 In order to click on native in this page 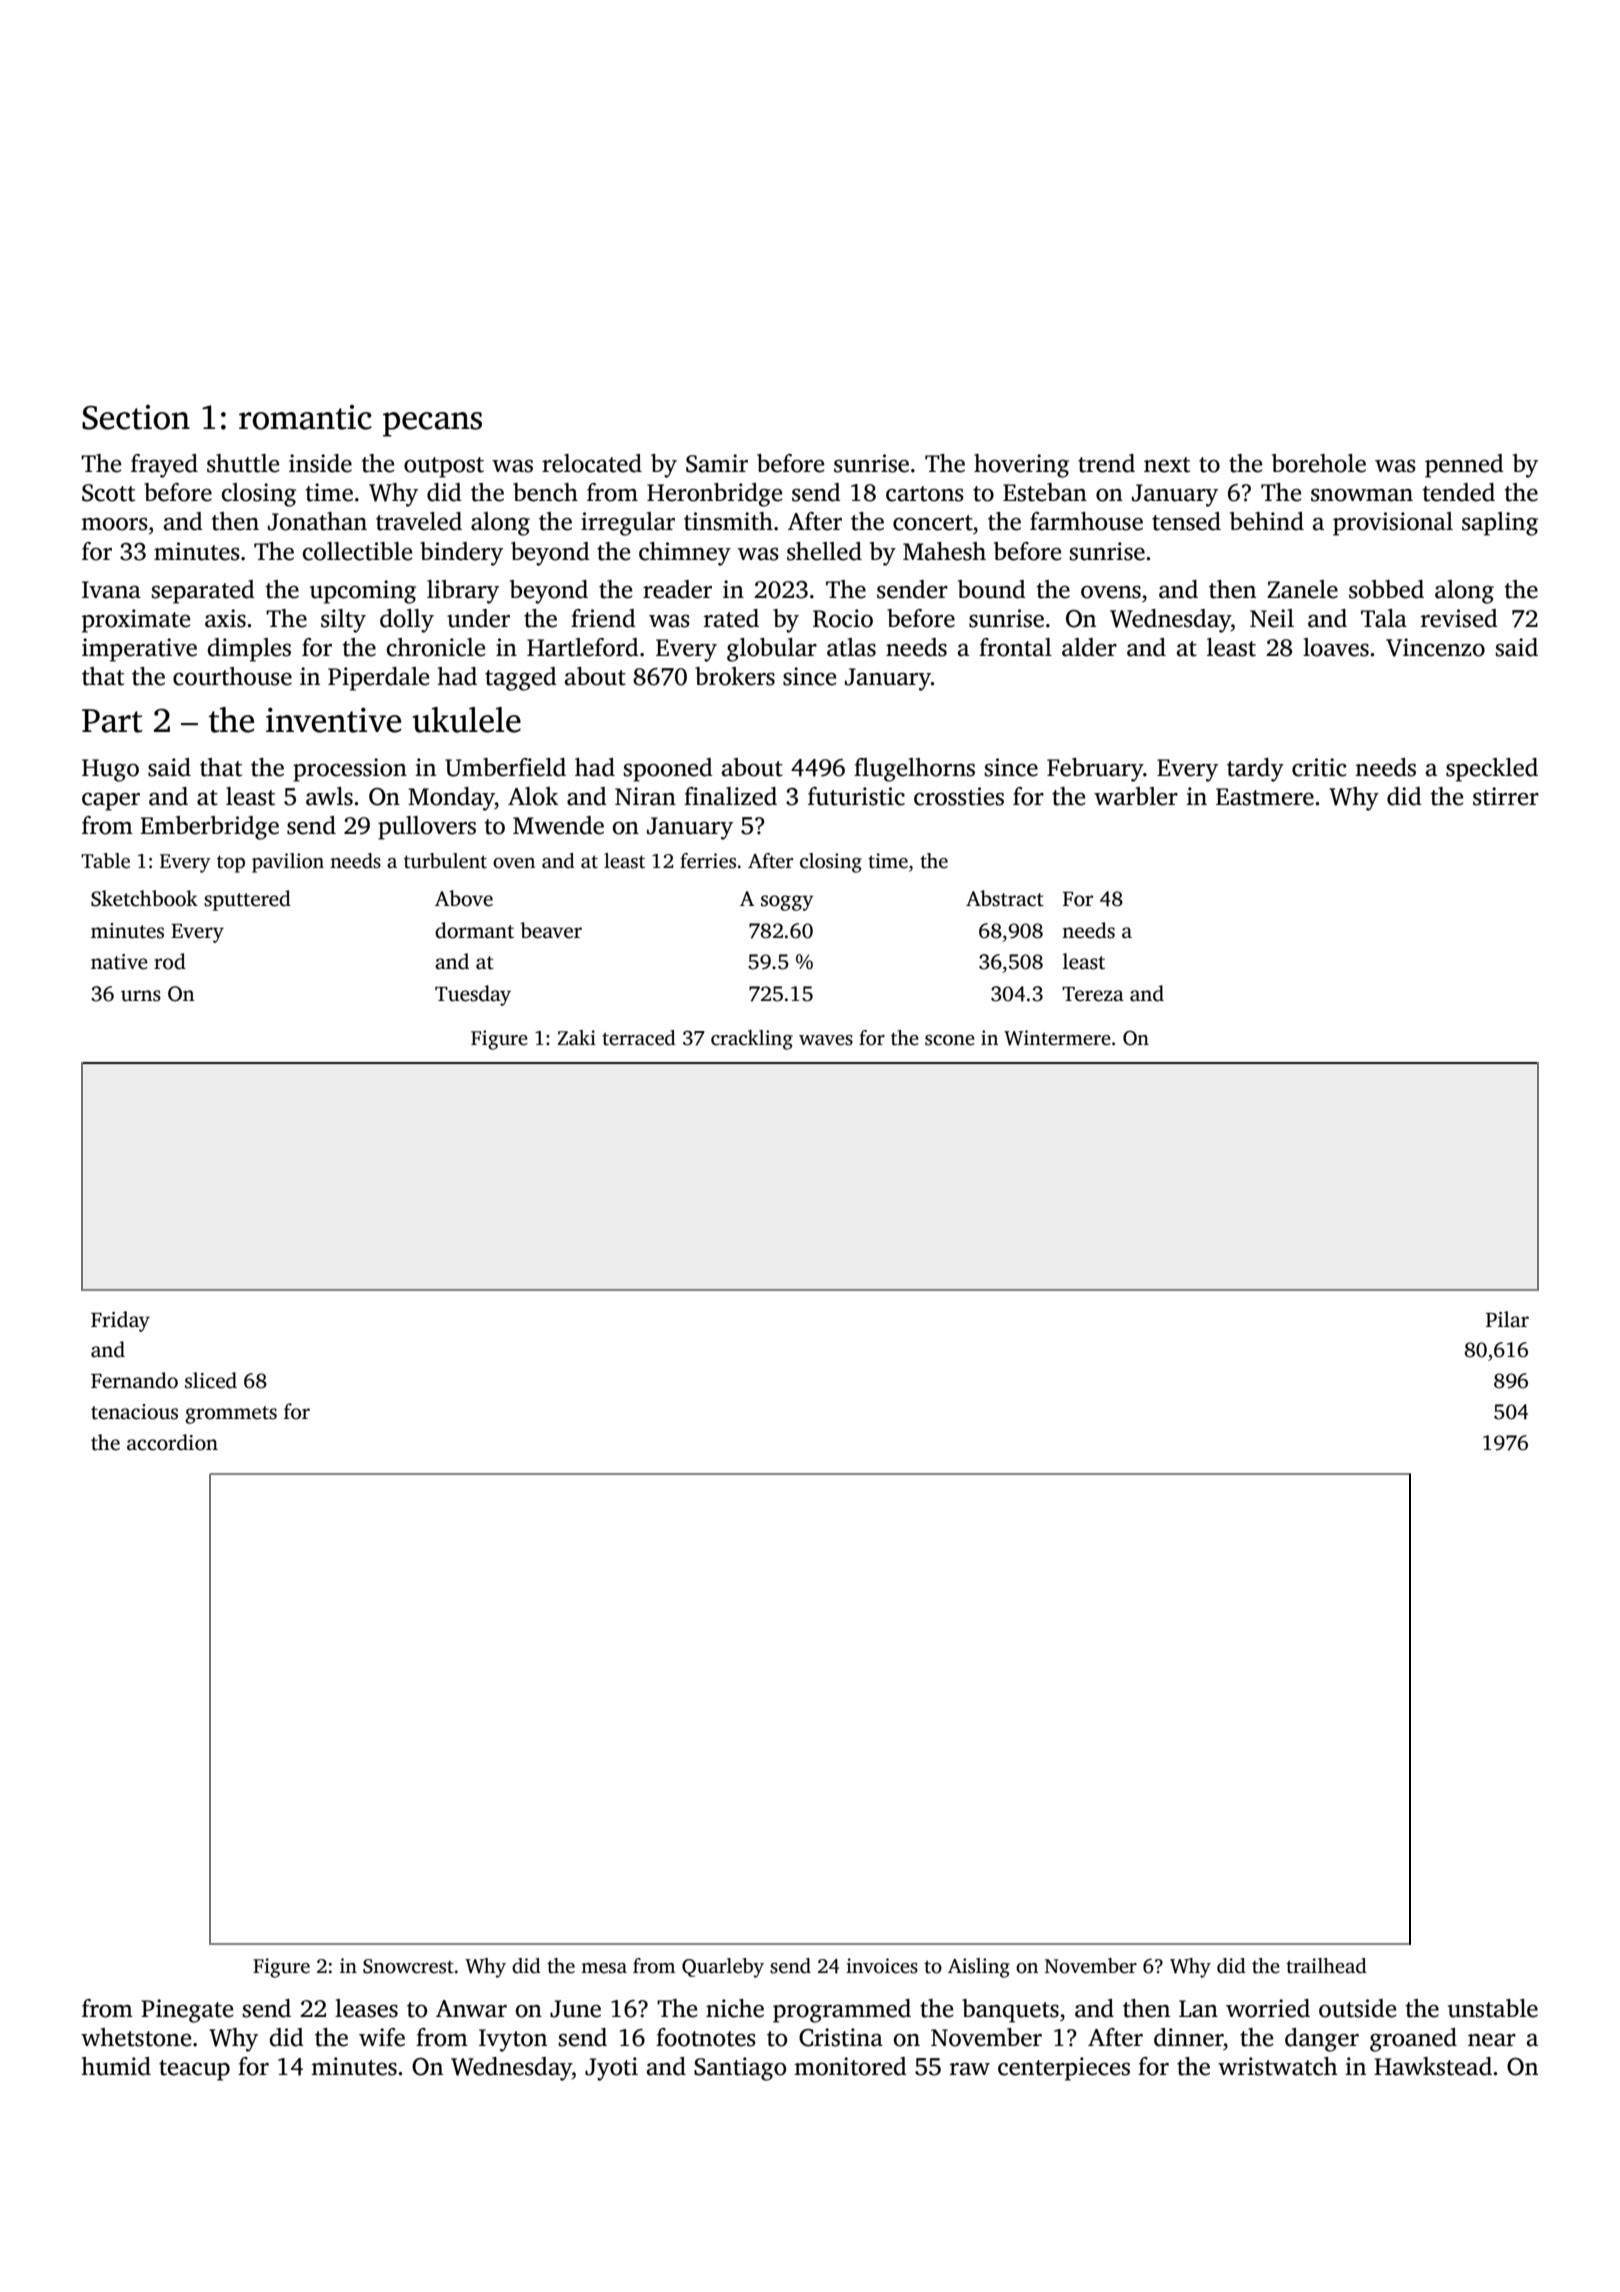, I will do `click(119, 962)`.
